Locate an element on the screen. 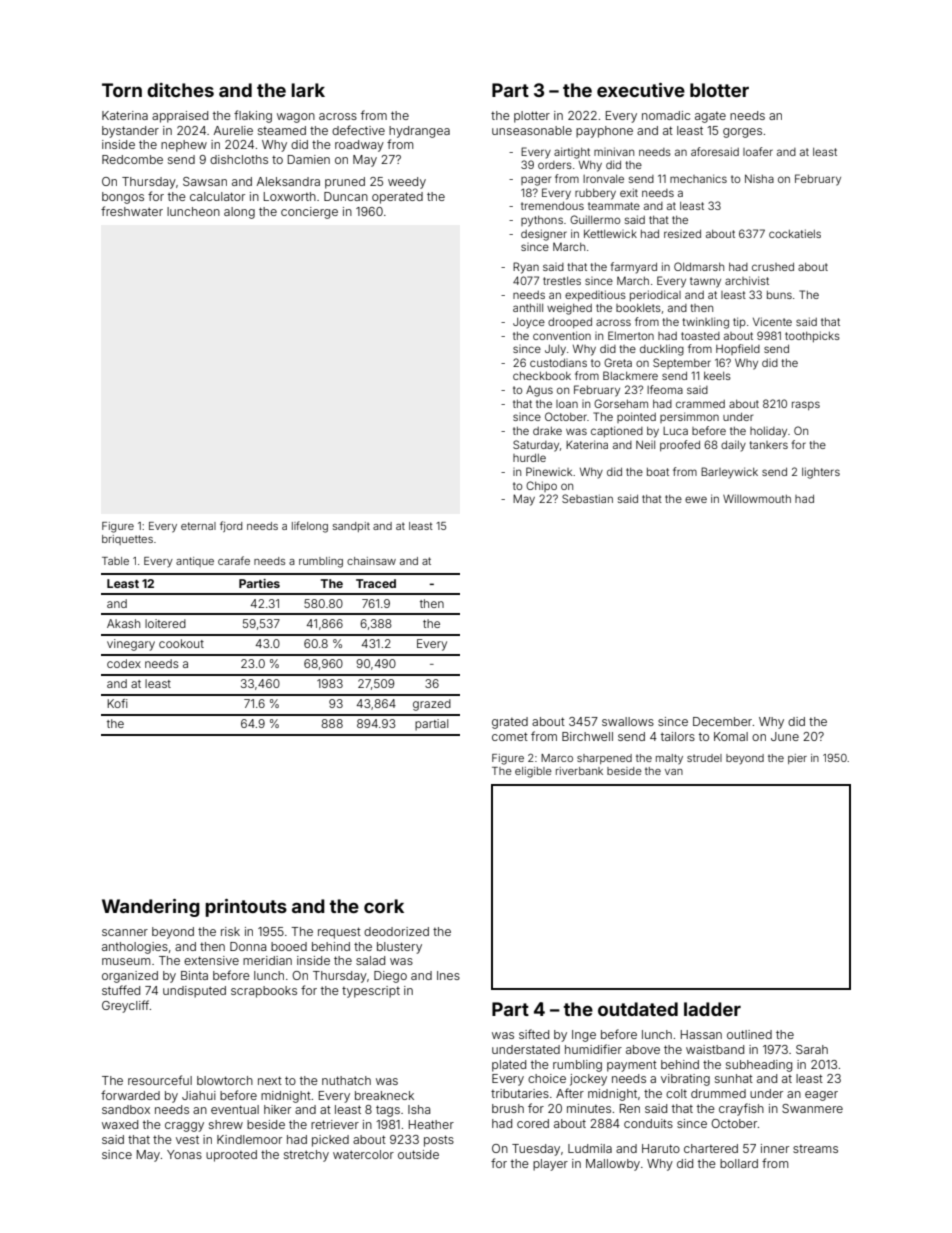  executive is located at coordinates (641, 90).
